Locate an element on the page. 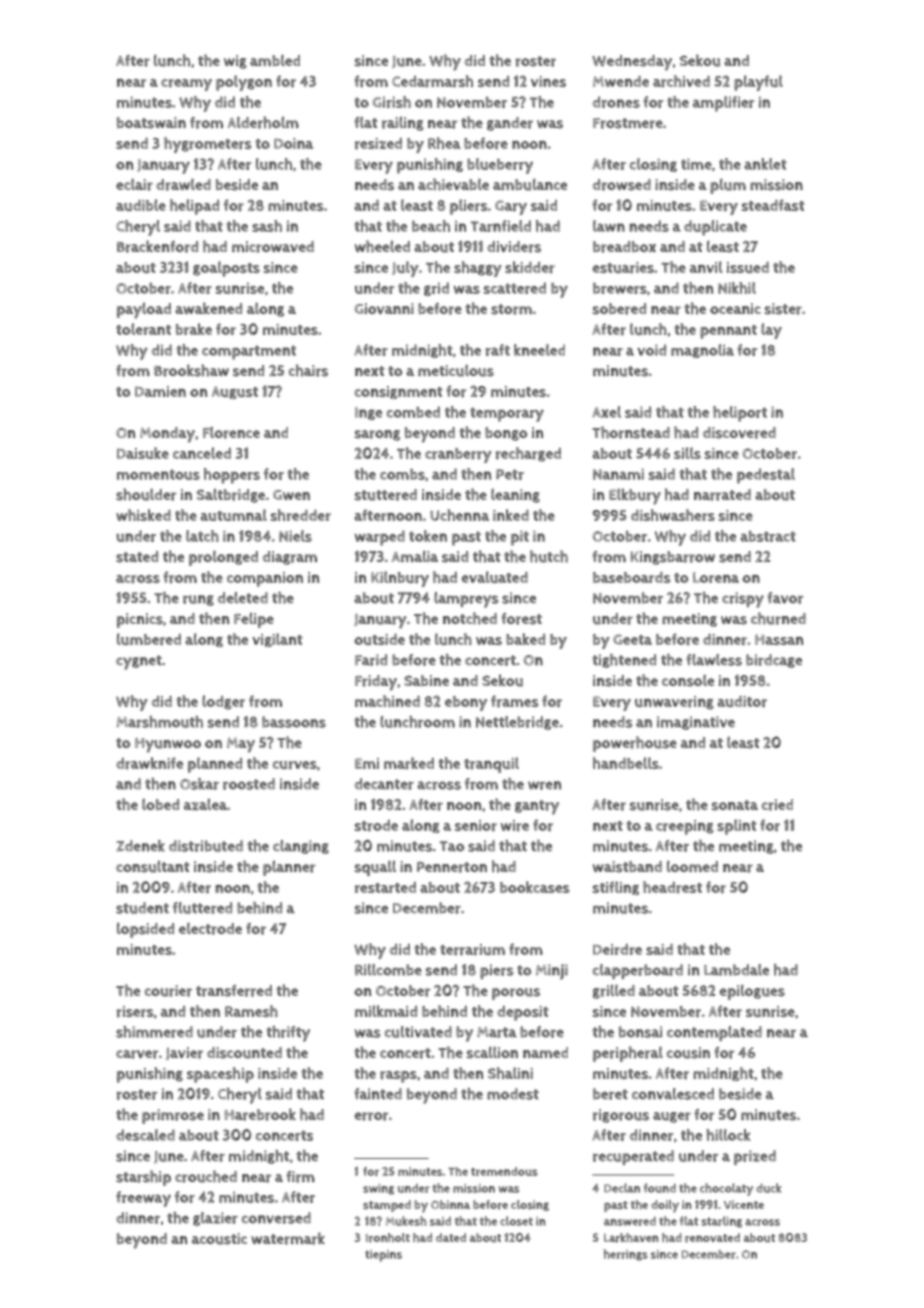 This document has height=1308, width=924. Inge is located at coordinates (368, 413).
